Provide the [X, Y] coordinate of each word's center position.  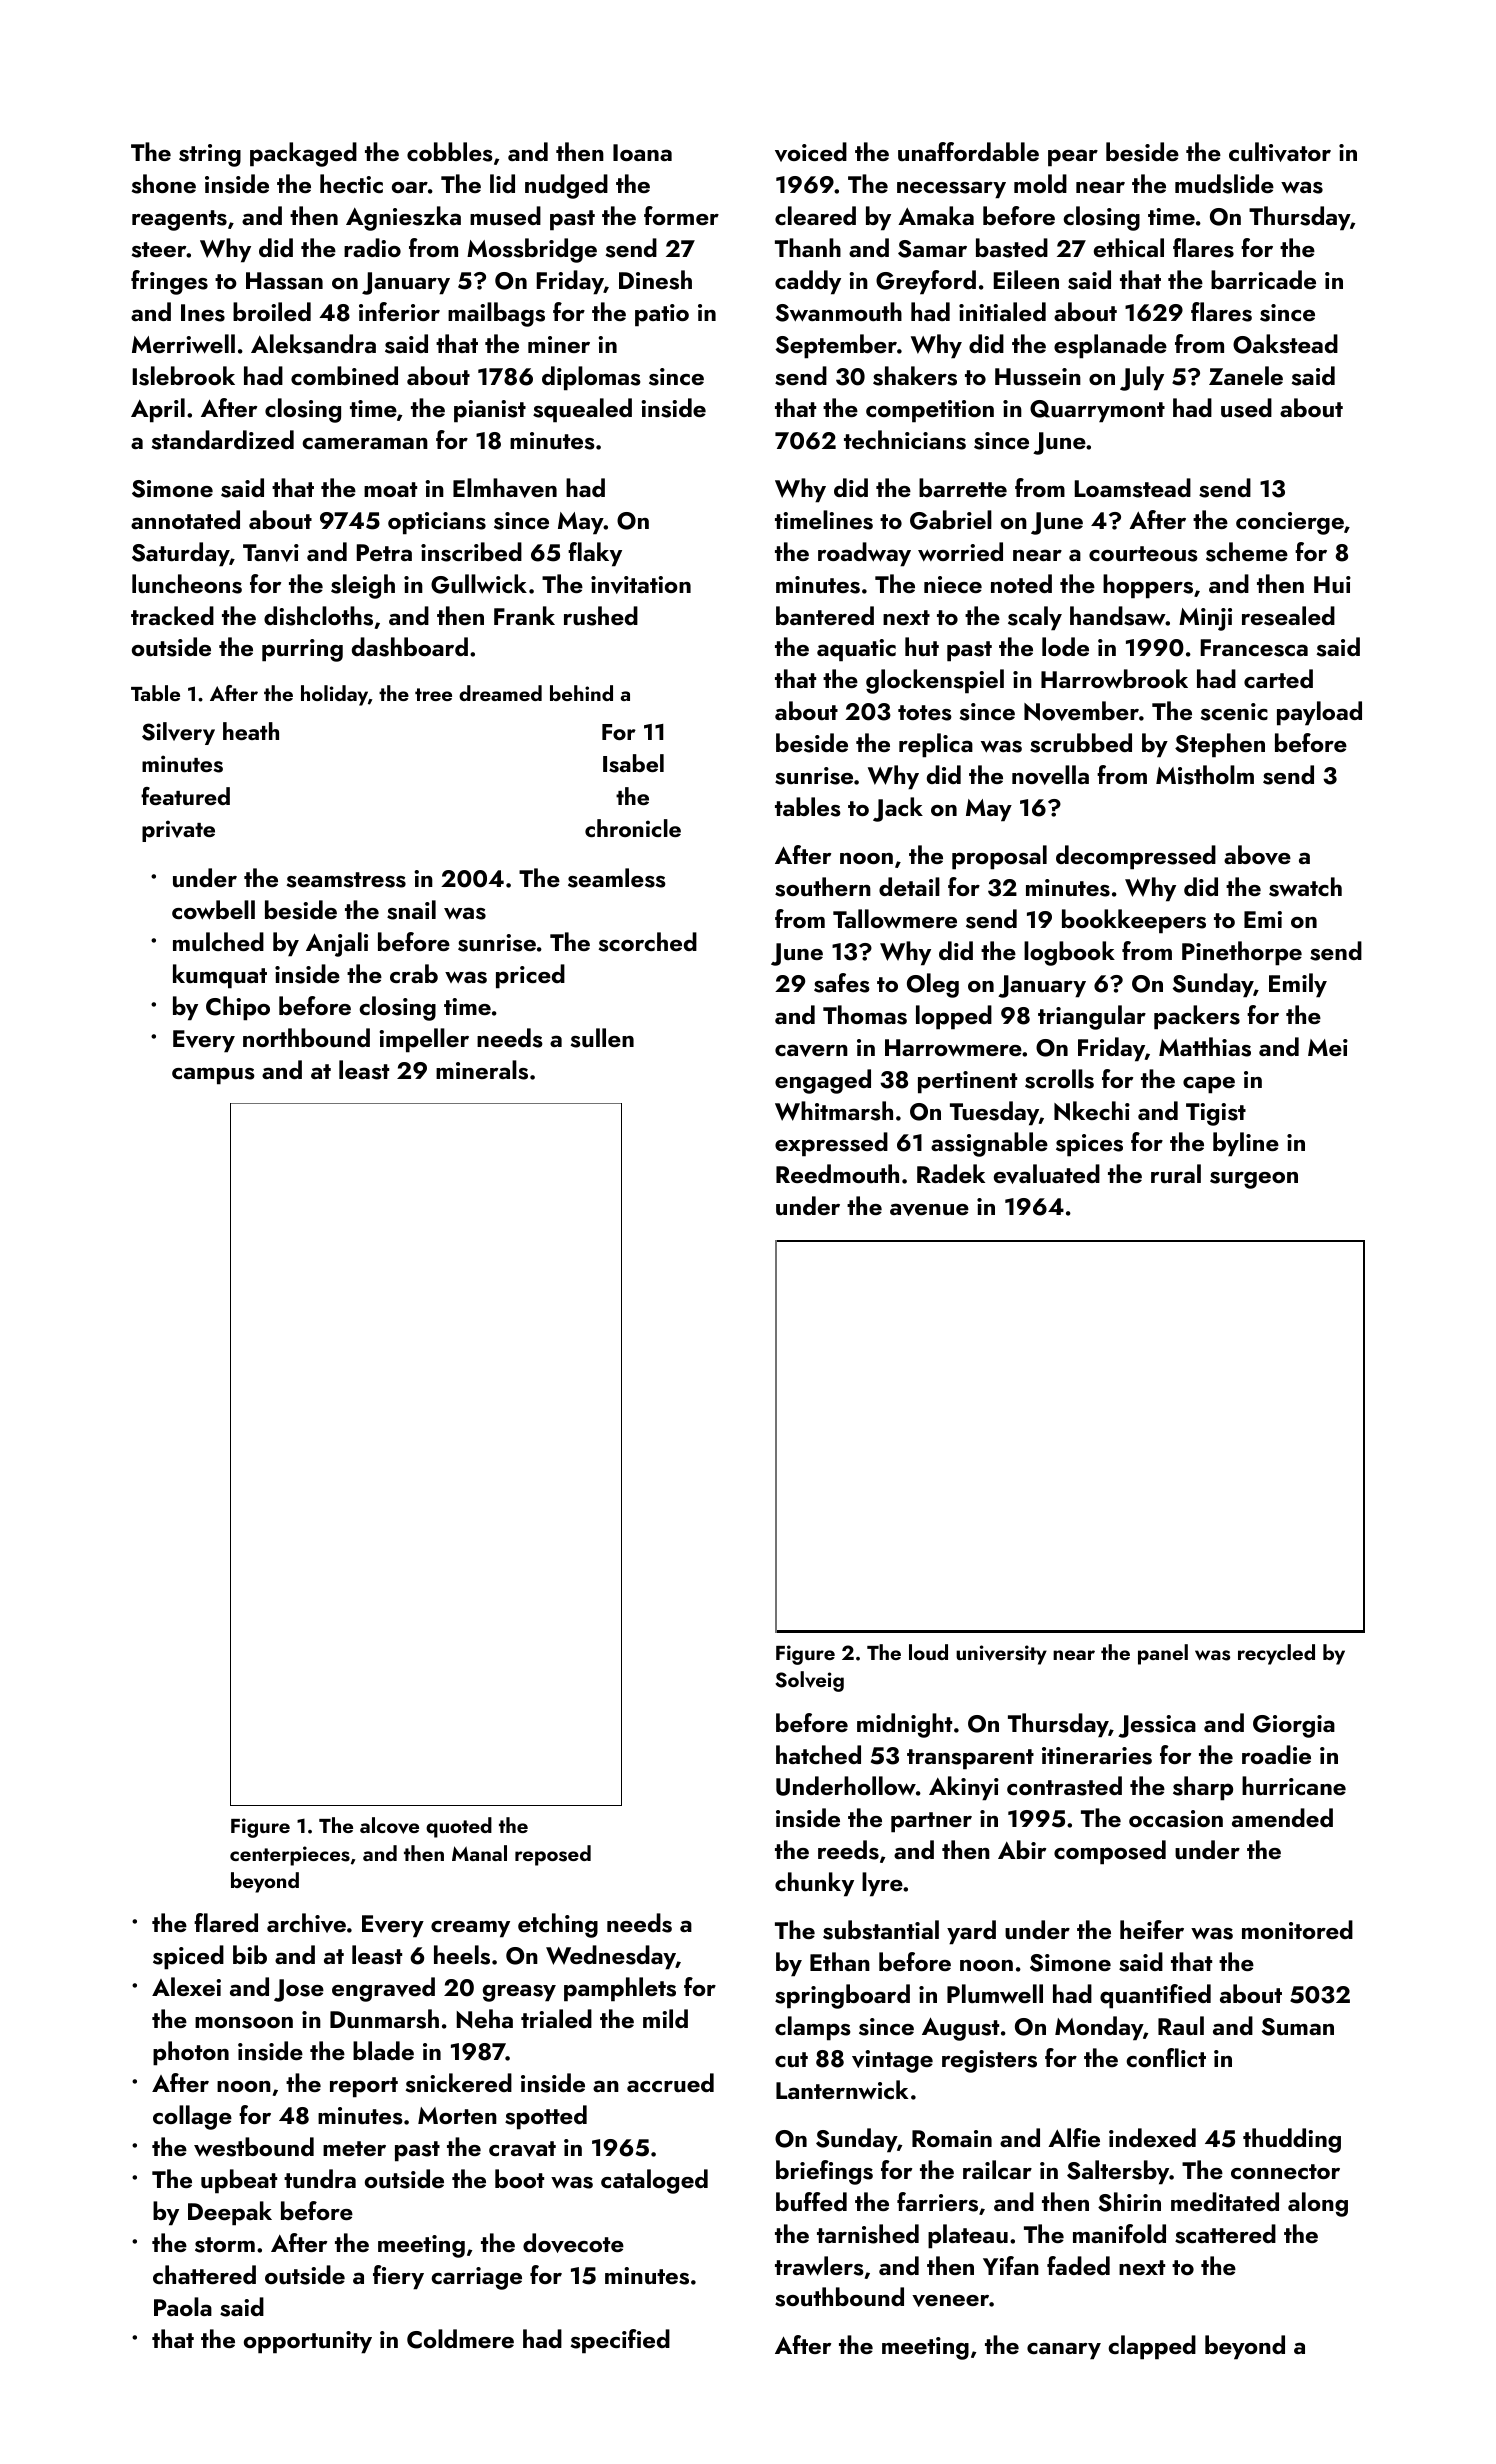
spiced [188, 1957]
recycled [1276, 1654]
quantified [1155, 1996]
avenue [929, 1209]
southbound [839, 2297]
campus [213, 1076]
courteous [1143, 554]
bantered [825, 615]
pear [1073, 158]
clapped [1152, 2347]
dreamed [500, 693]
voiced [811, 152]
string [210, 155]
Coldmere [460, 2339]
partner [931, 1822]
